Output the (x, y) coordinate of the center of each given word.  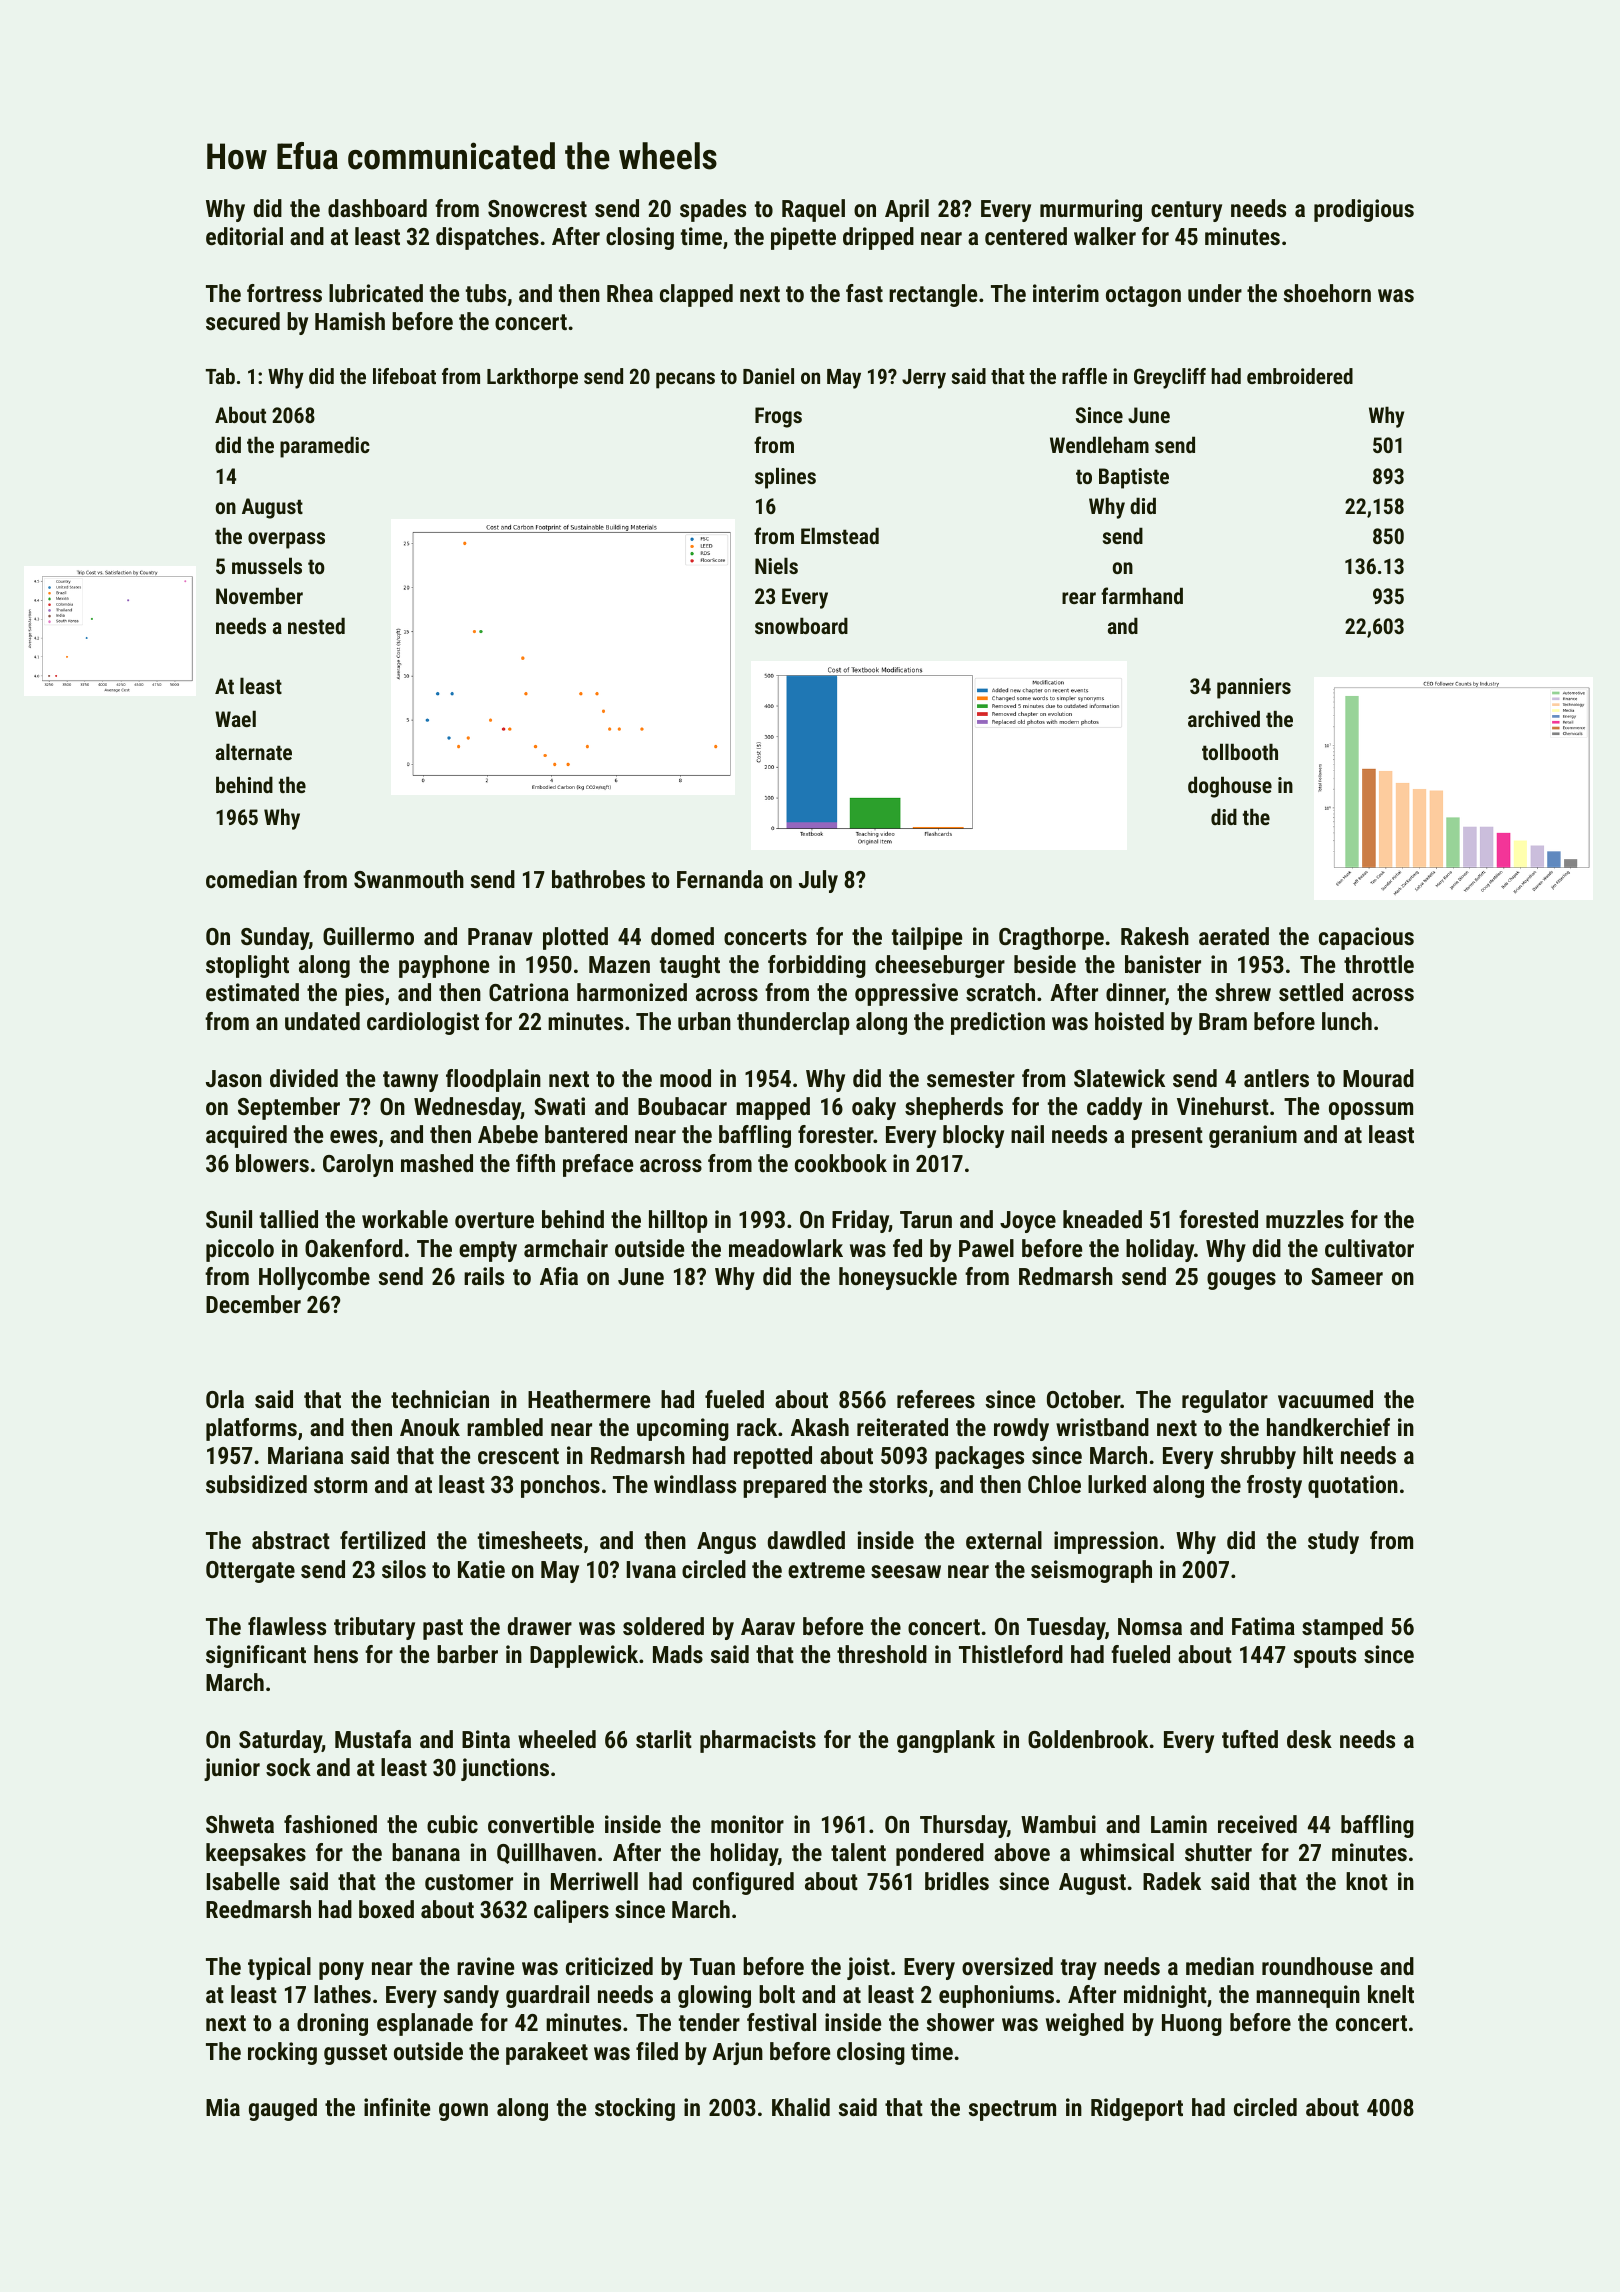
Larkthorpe (532, 378)
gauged (283, 2109)
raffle (1084, 376)
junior (232, 1769)
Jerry (924, 379)
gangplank (946, 1741)
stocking (635, 2109)
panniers (1254, 688)
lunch (1347, 1021)
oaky (874, 1108)
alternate (254, 751)
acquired (246, 1136)
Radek (1172, 1881)
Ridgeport (1137, 2109)
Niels (776, 565)
